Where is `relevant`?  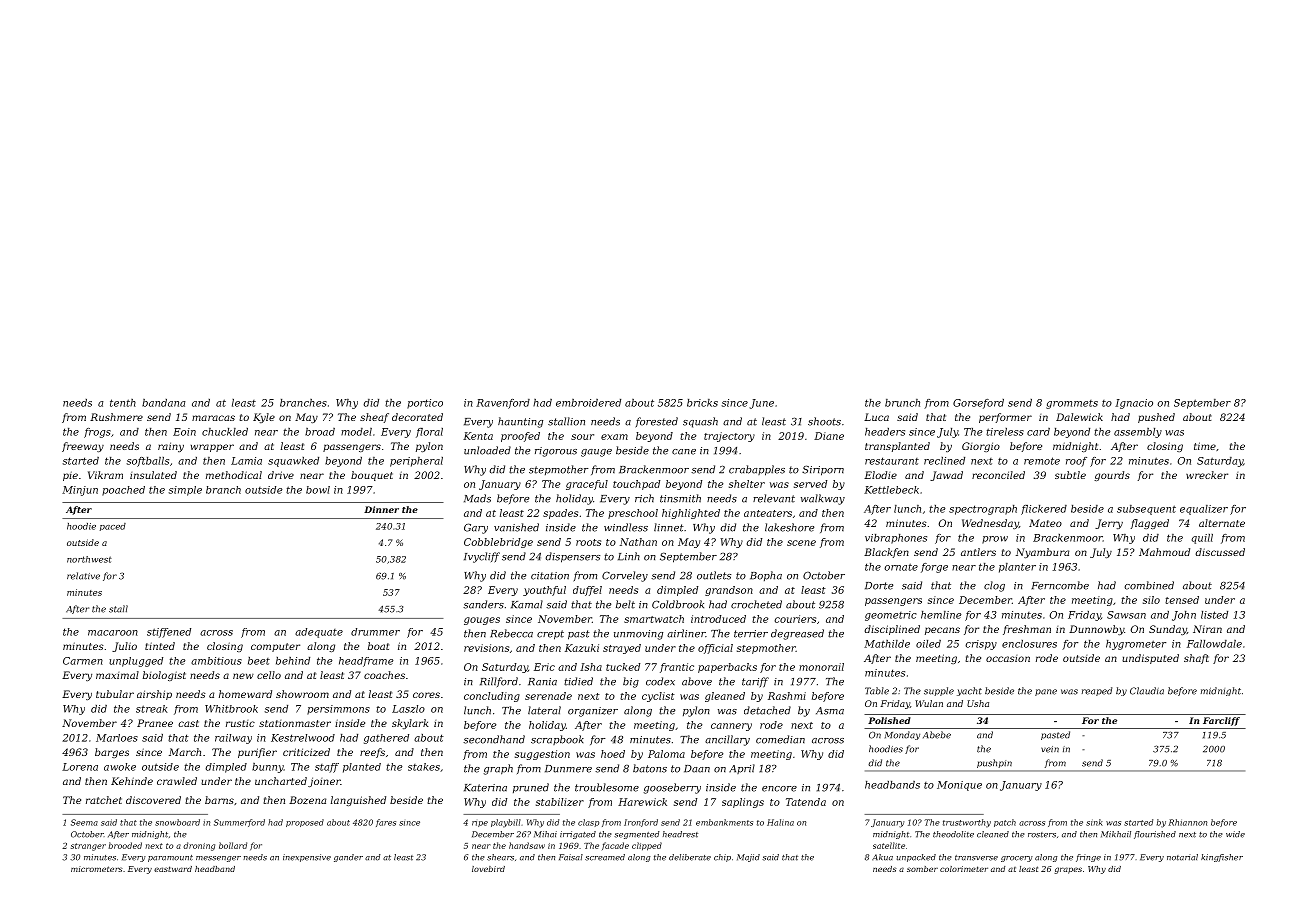
relevant is located at coordinates (774, 498).
